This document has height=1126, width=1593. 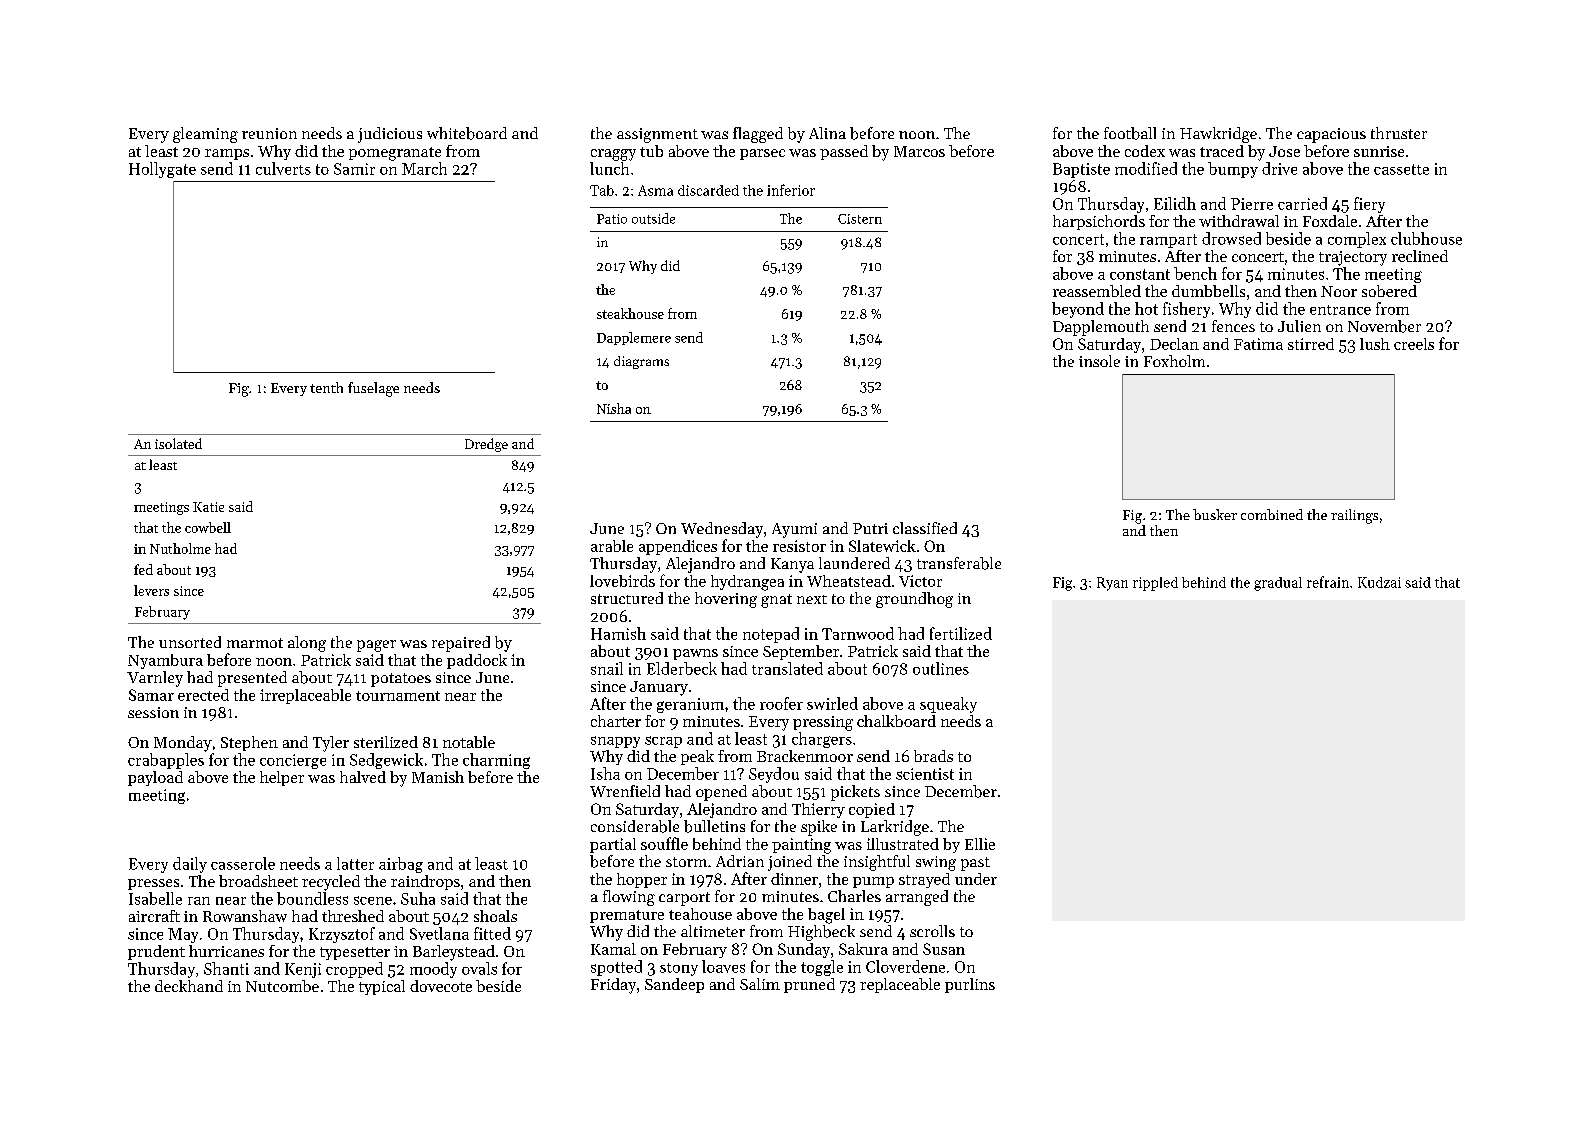 I want to click on Dredge, so click(x=486, y=445).
